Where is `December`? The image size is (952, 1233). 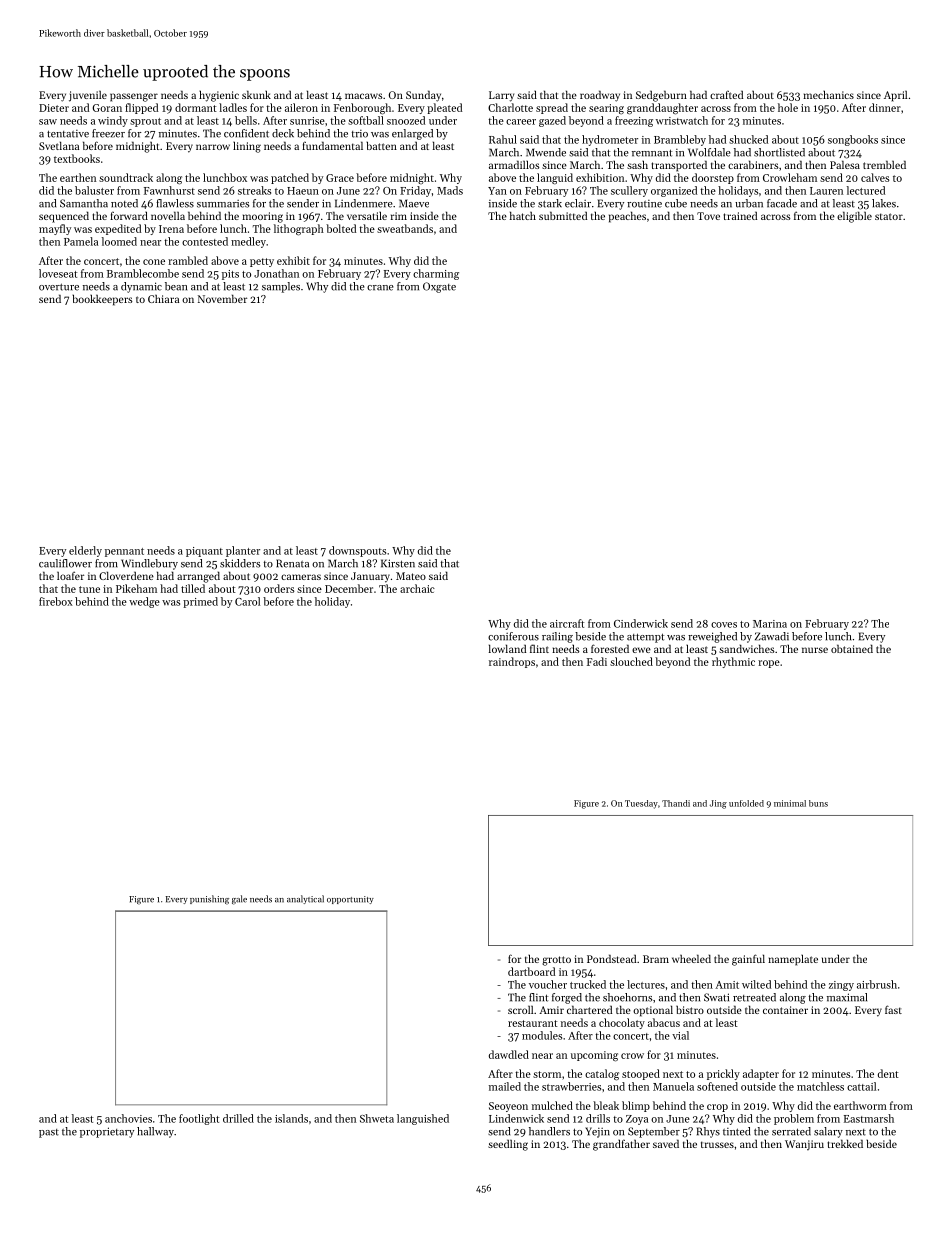 December is located at coordinates (349, 588).
